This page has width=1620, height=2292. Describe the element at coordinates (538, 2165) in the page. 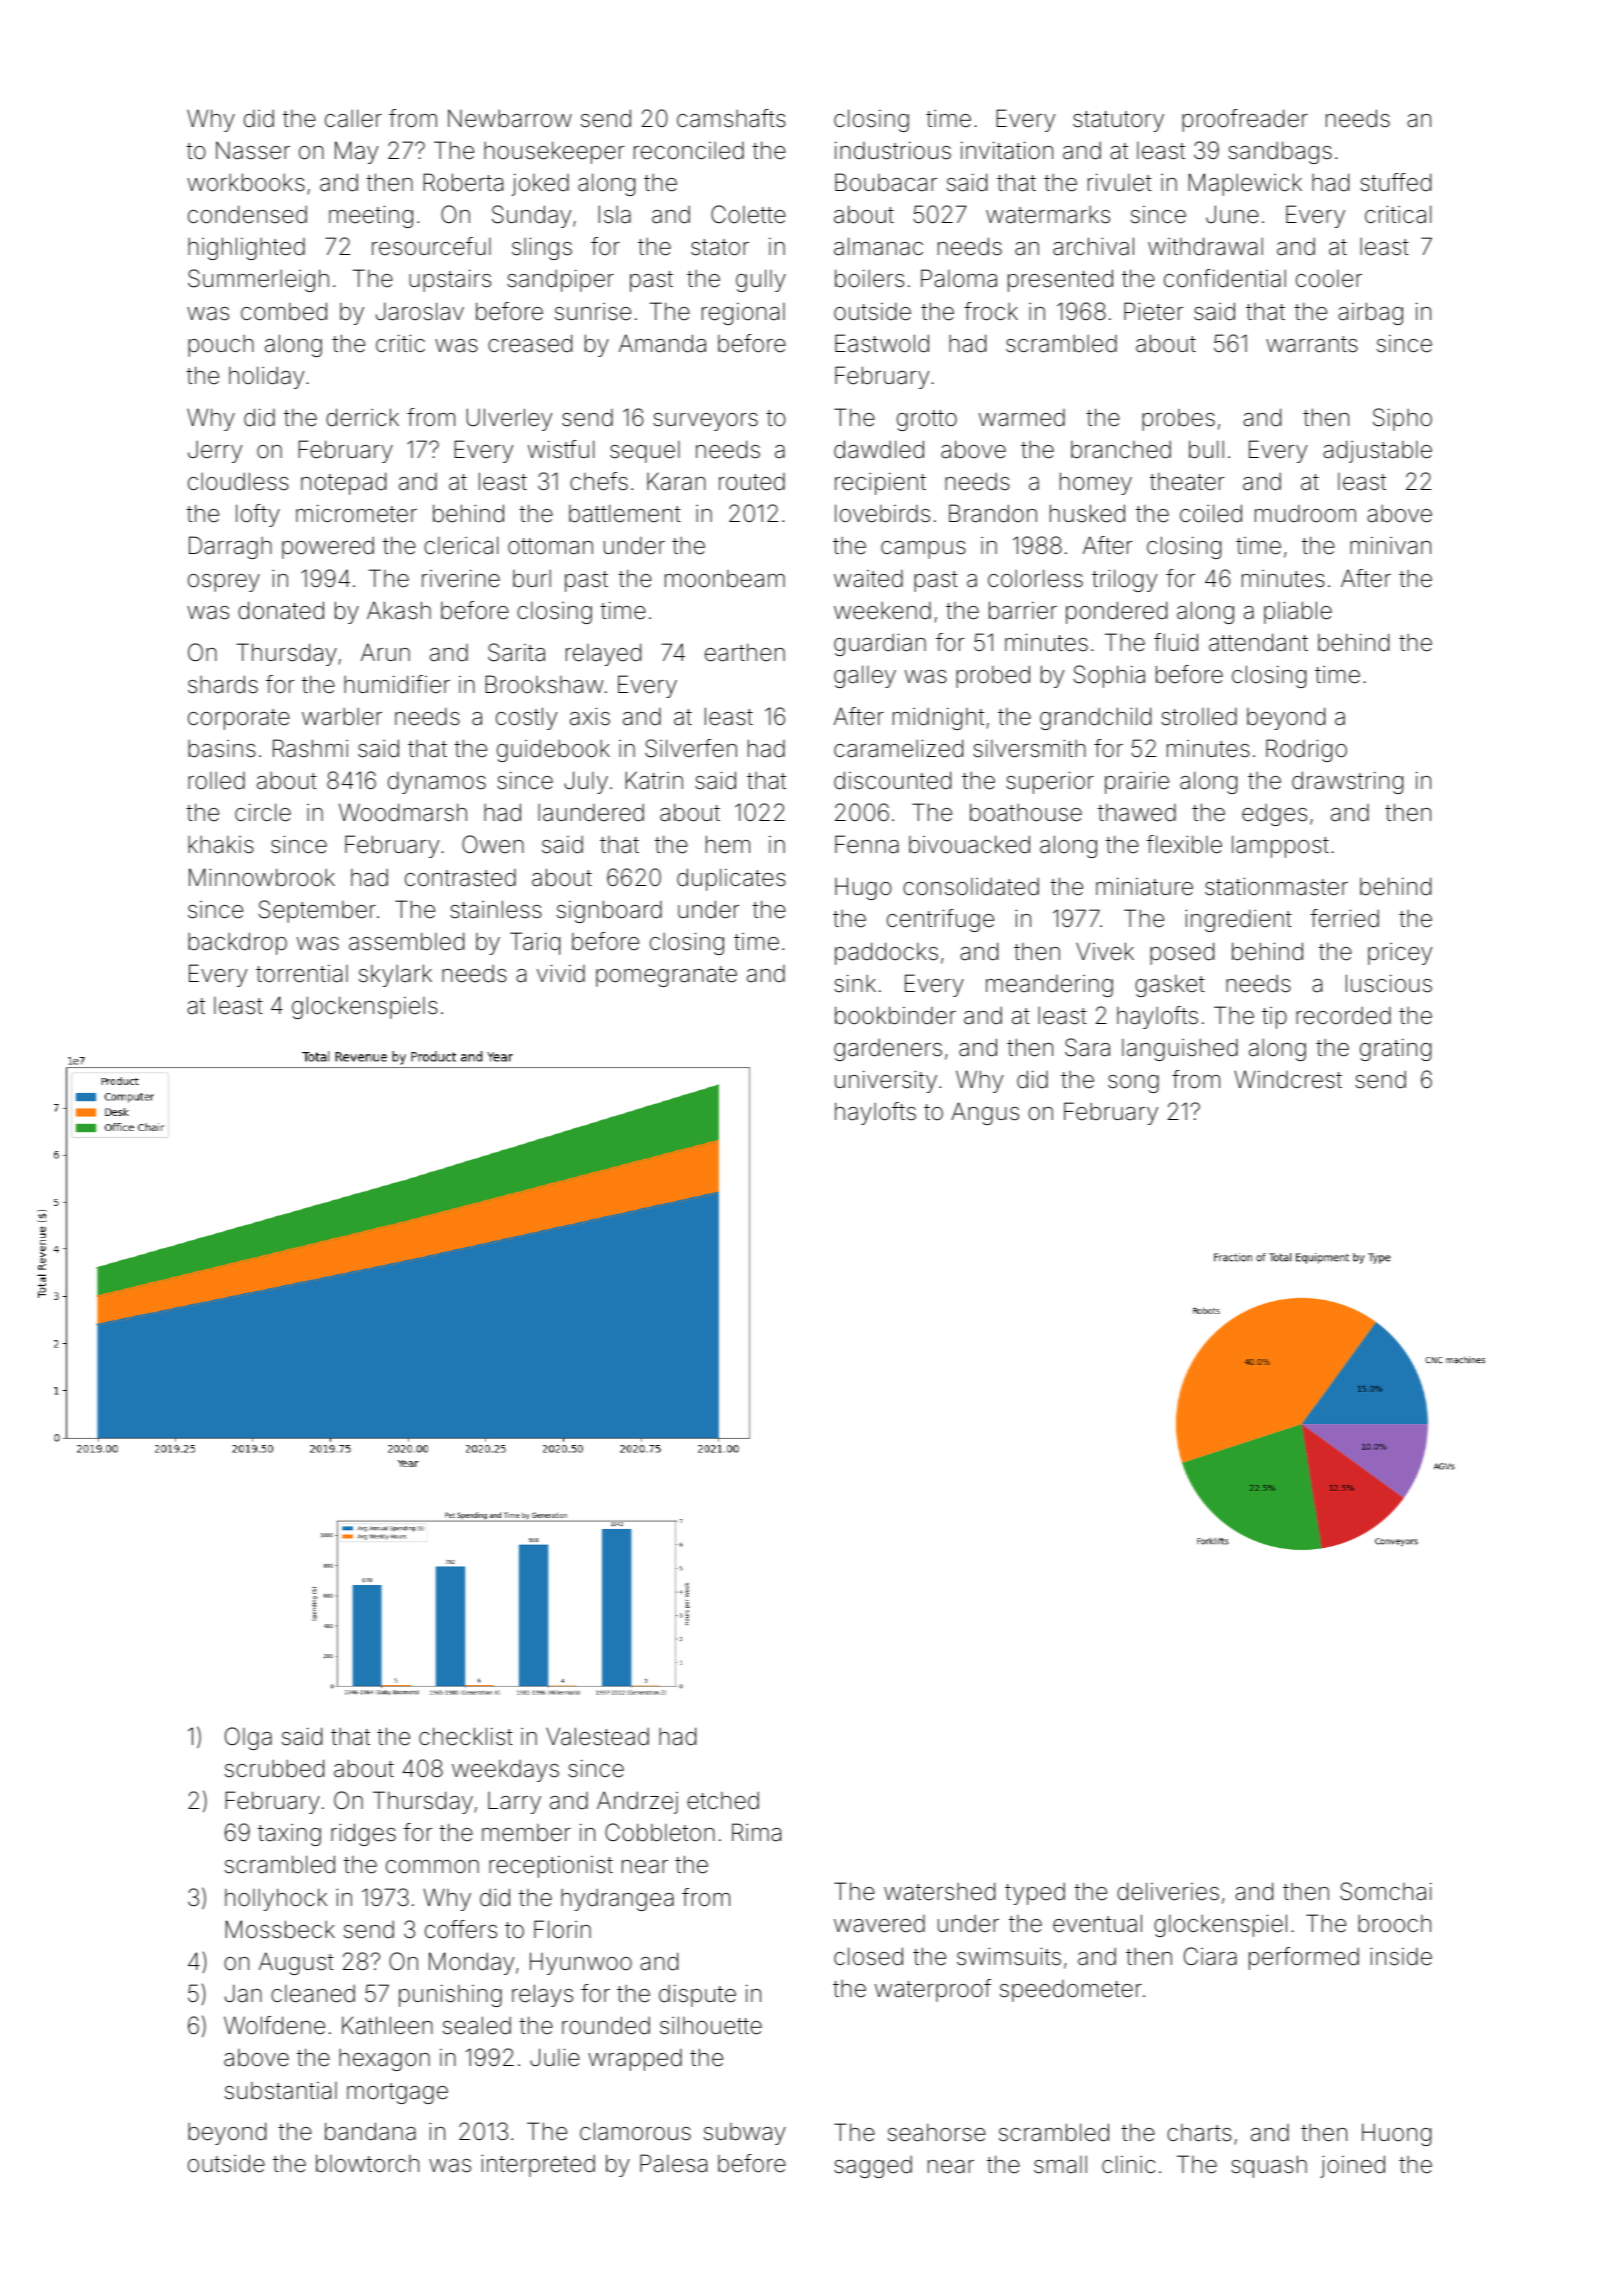

I see `interpreted` at that location.
